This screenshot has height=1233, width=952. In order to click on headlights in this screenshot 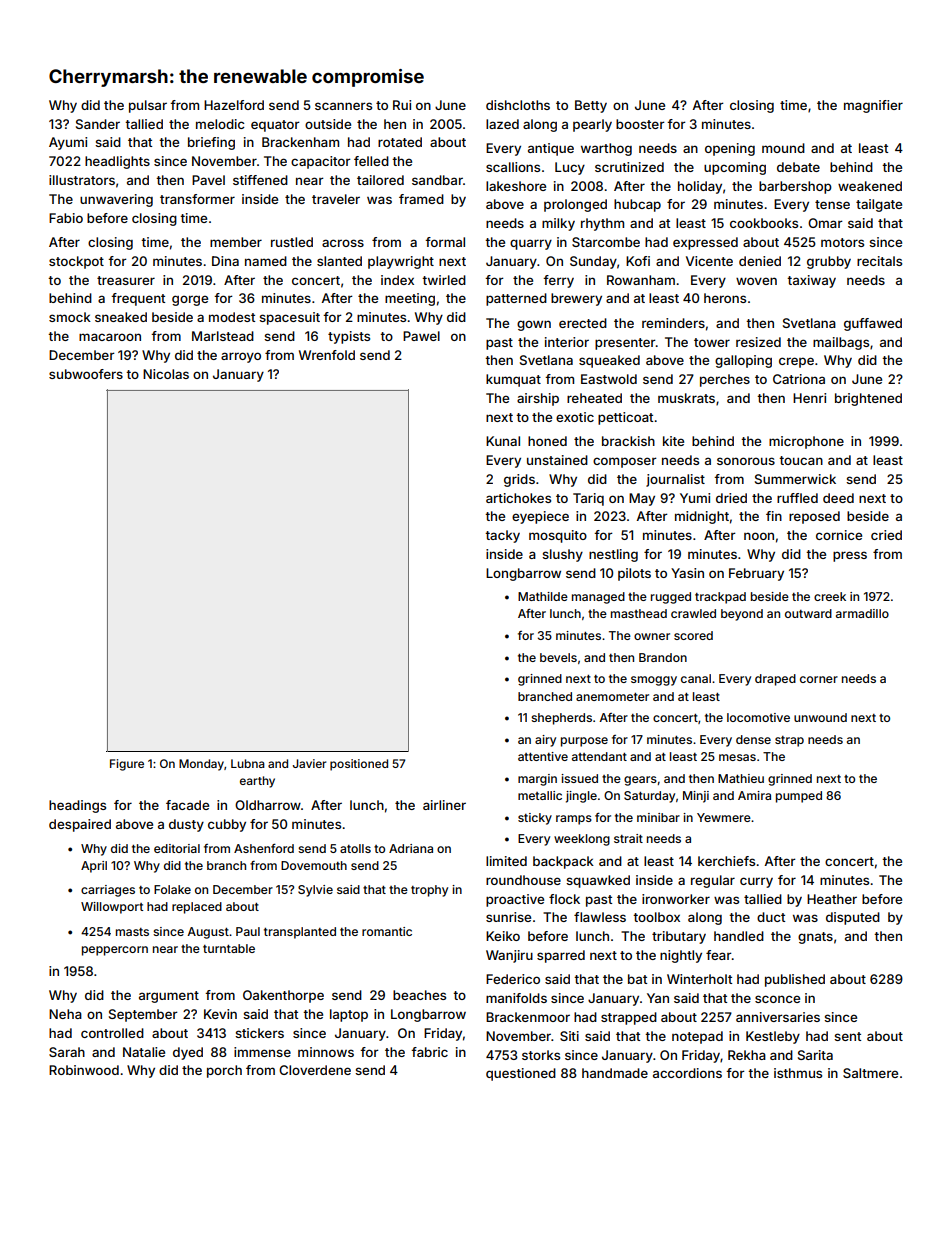, I will do `click(117, 162)`.
